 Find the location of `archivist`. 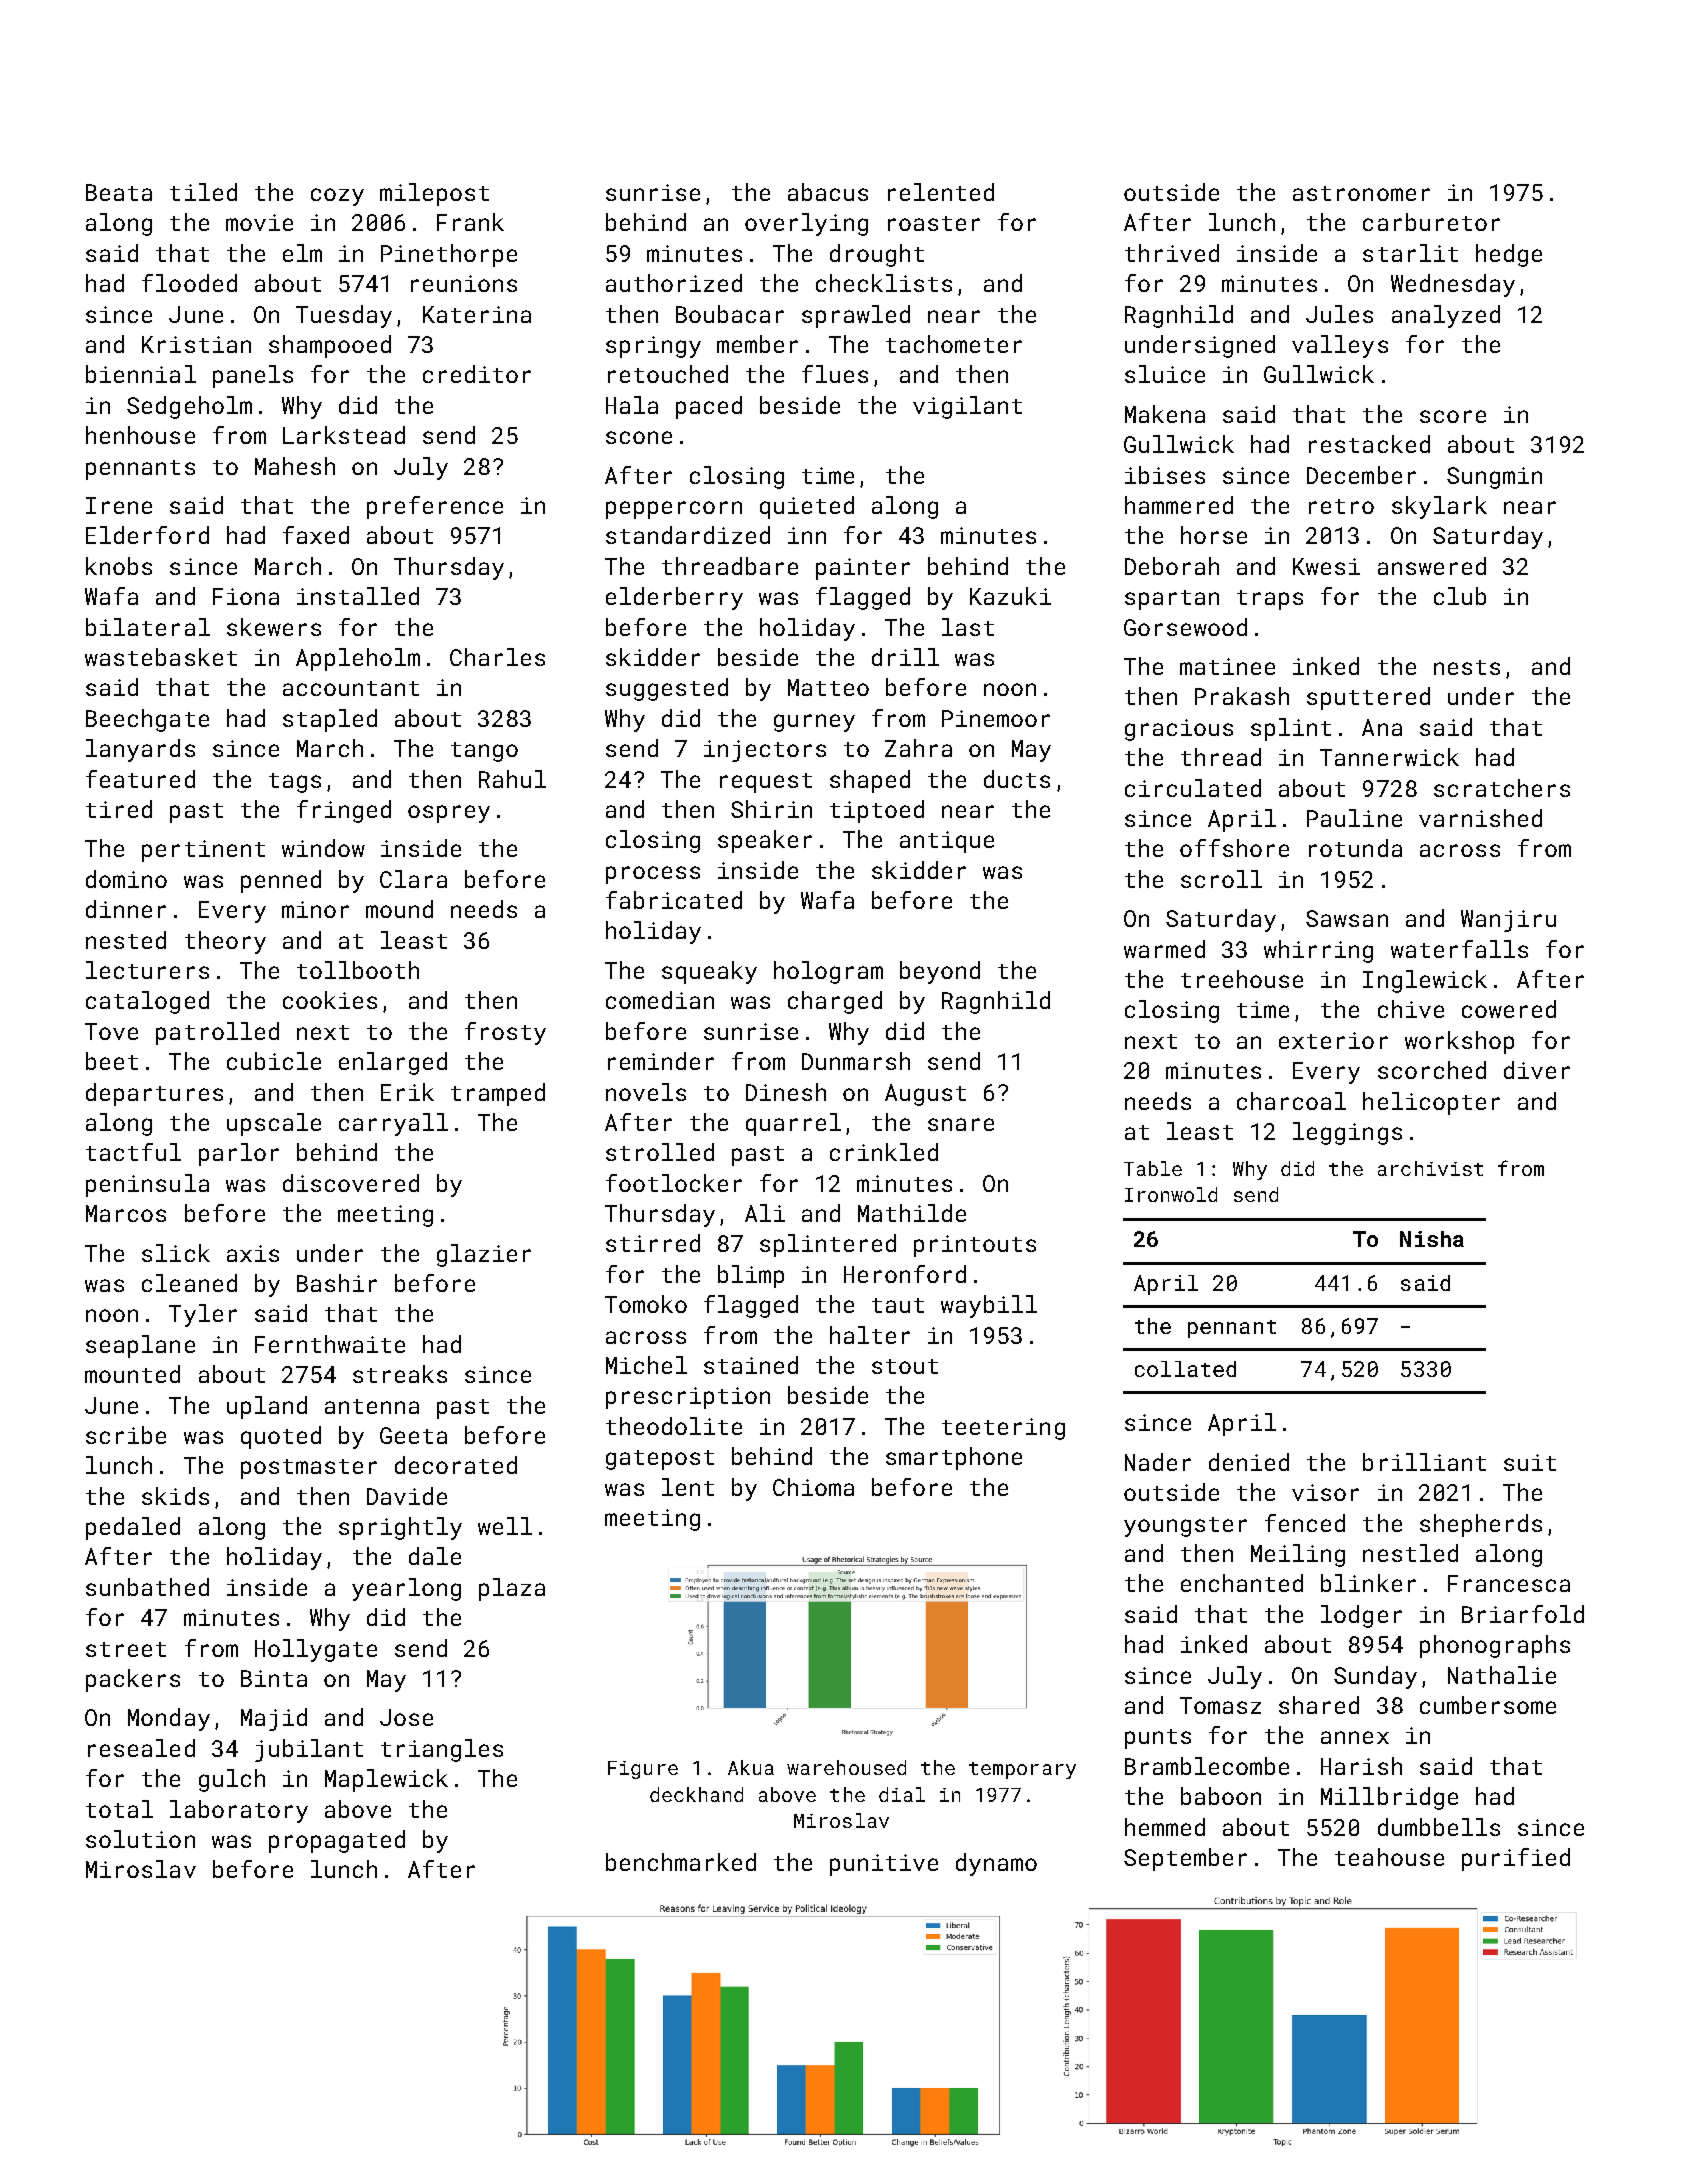

archivist is located at coordinates (1430, 1168).
